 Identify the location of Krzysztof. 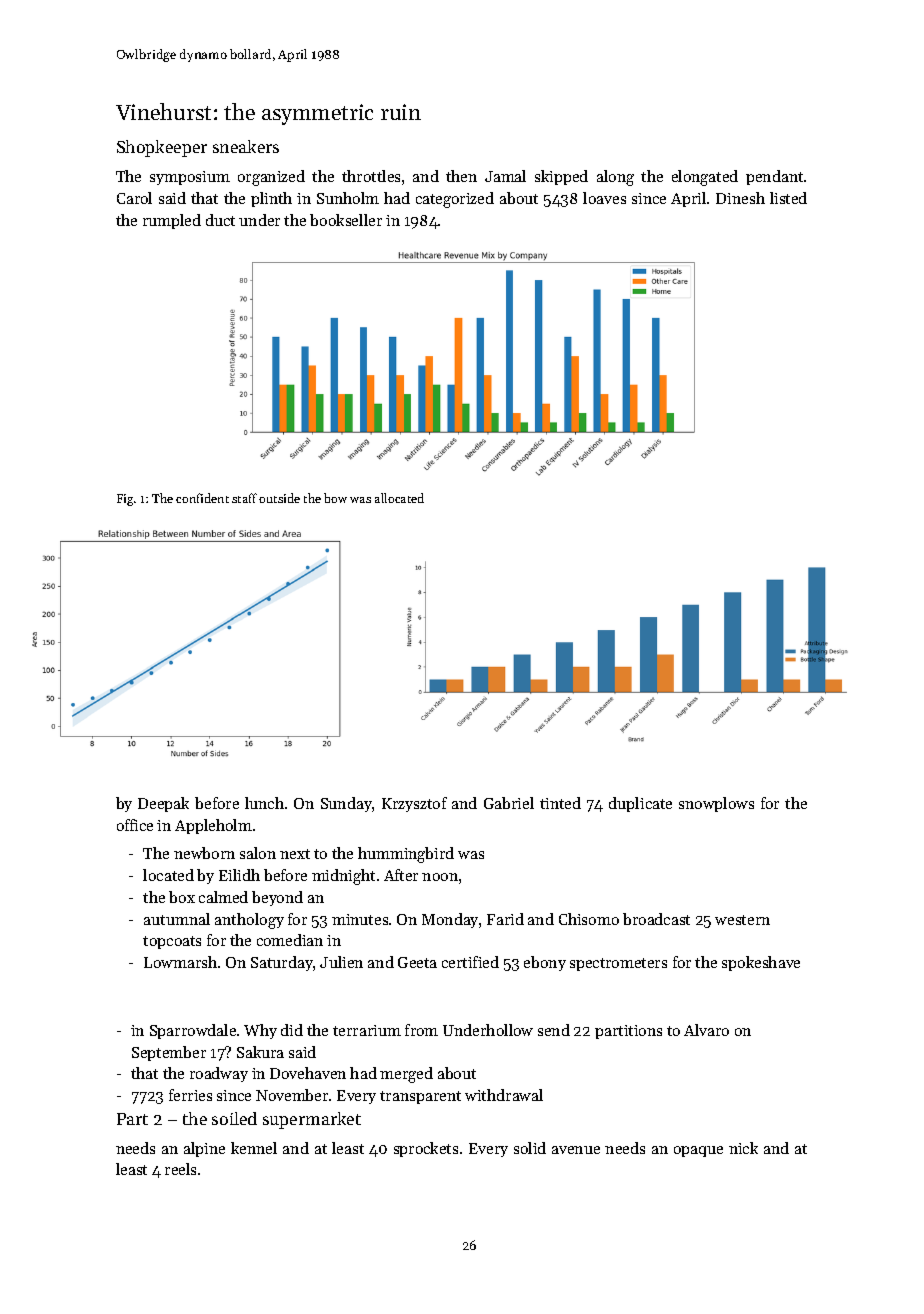
(414, 804).
